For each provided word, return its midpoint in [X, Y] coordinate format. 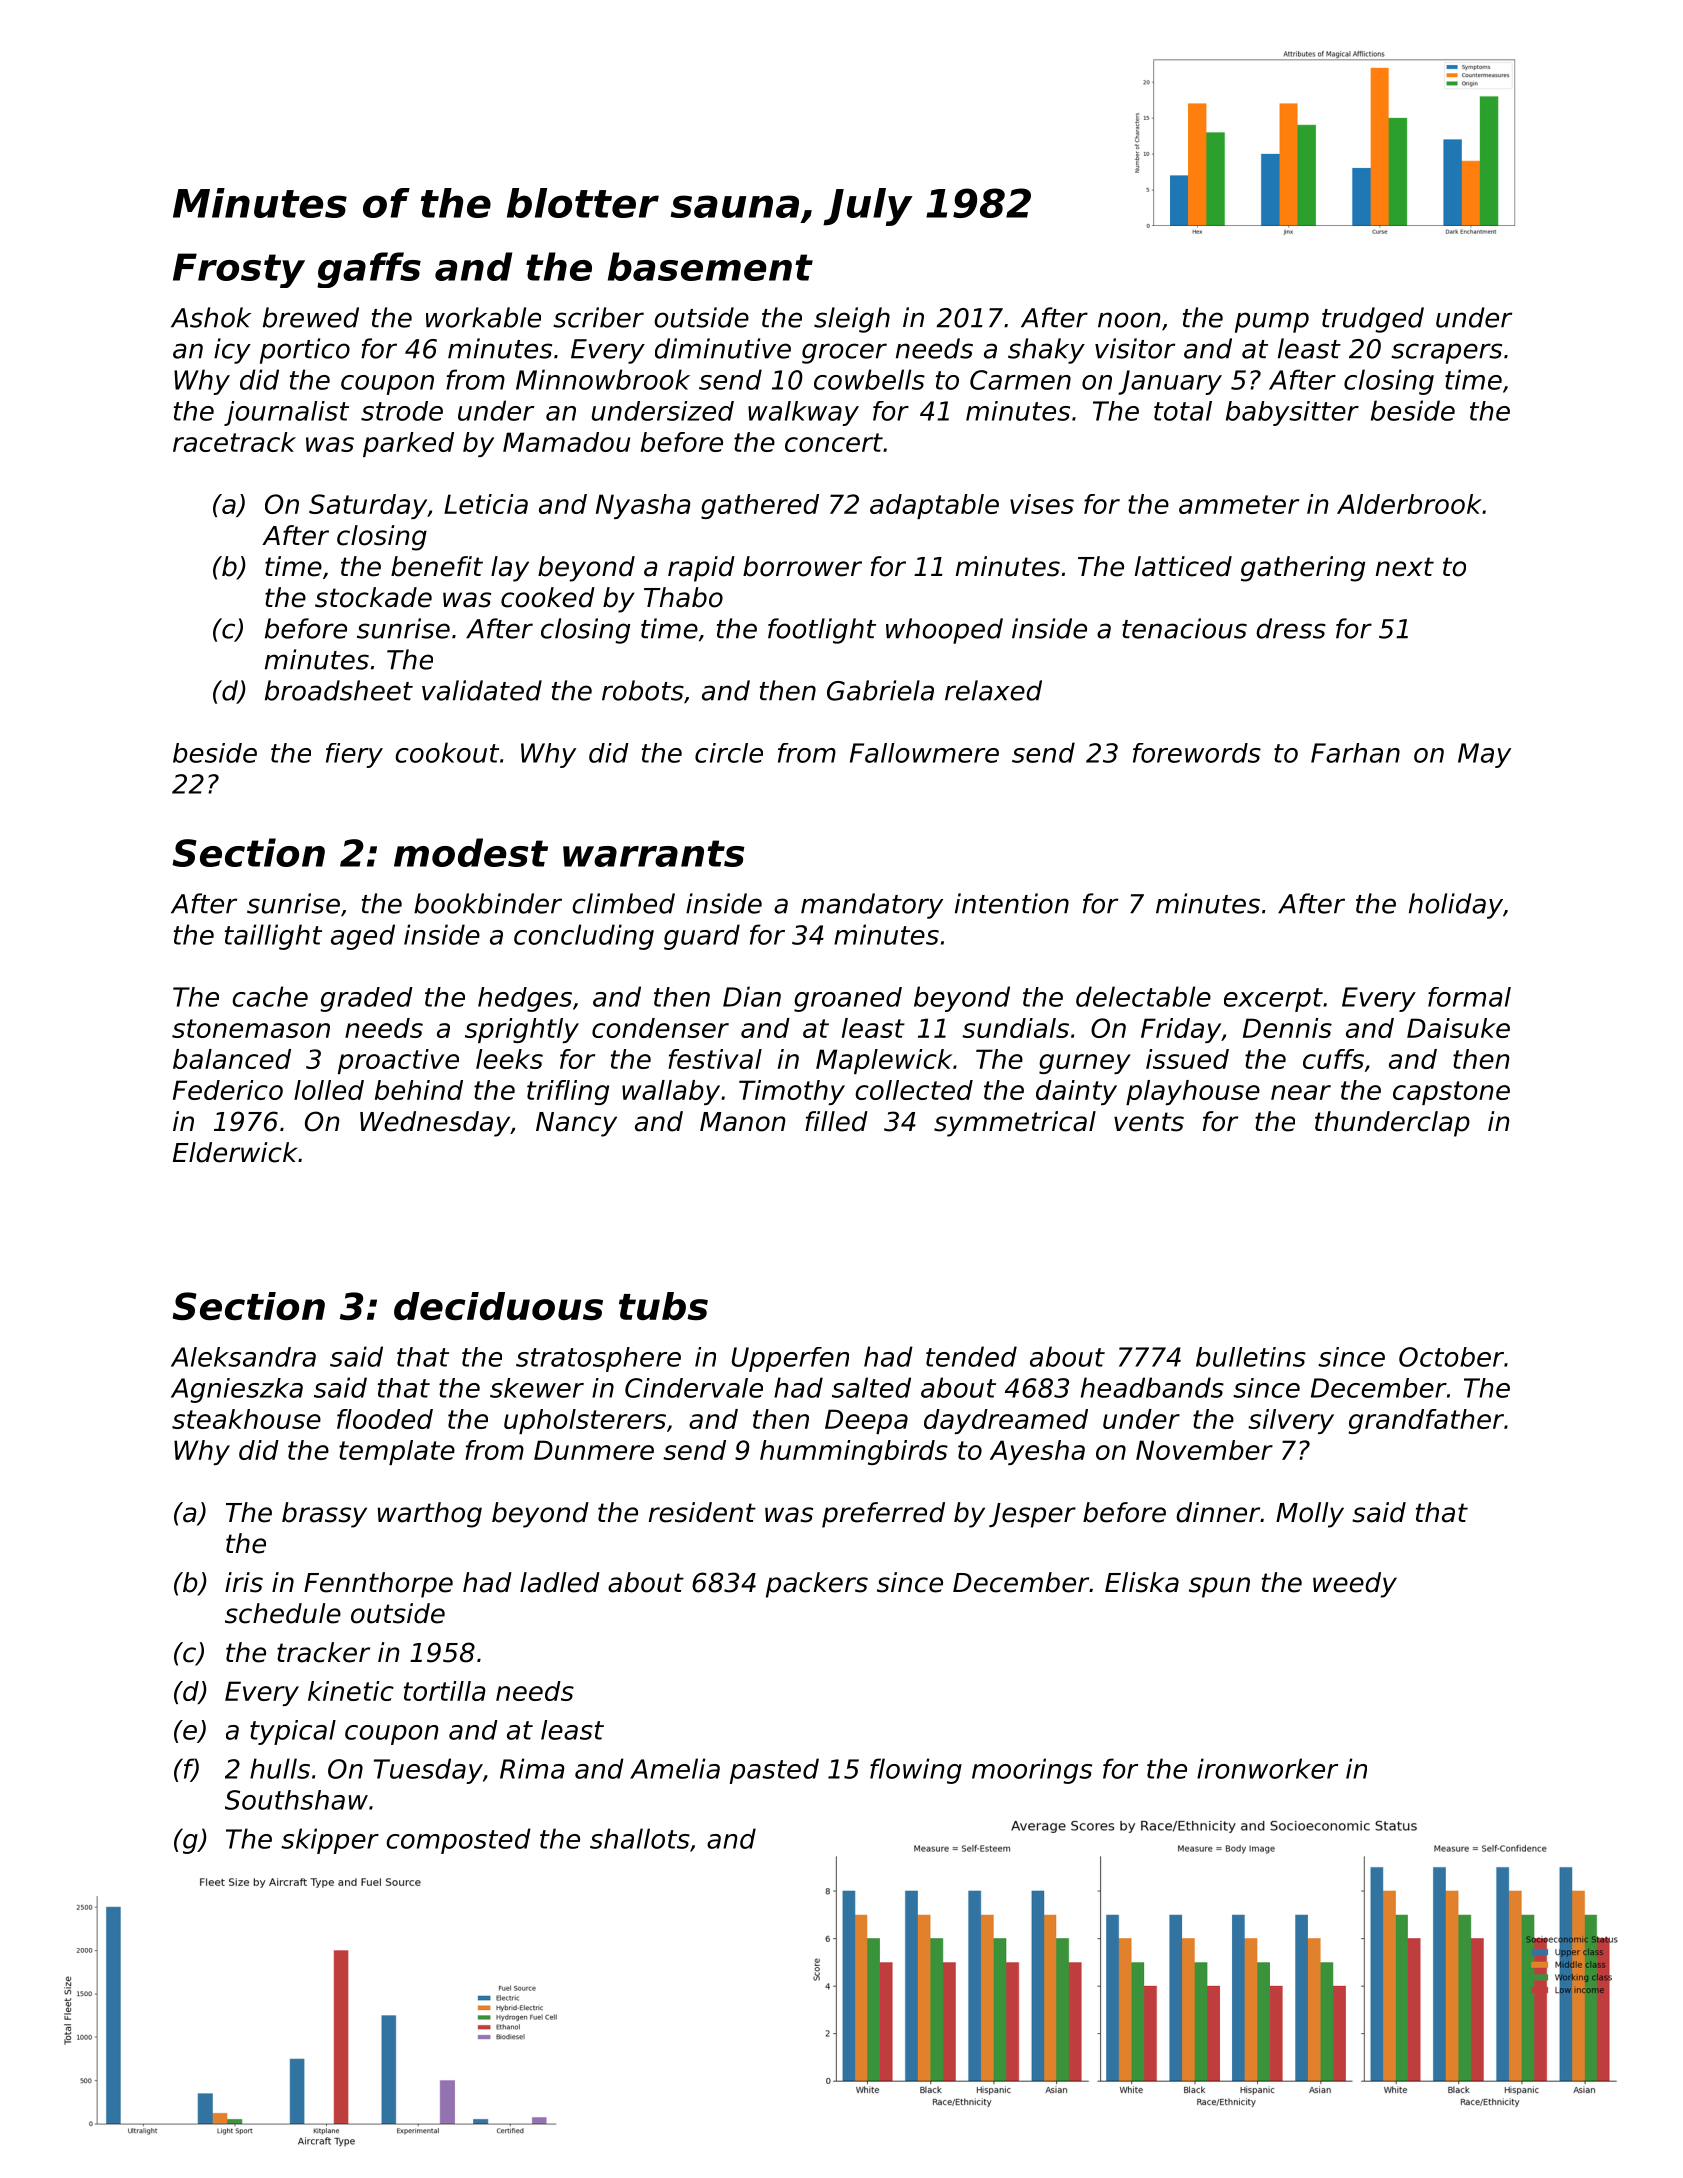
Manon [743, 1122]
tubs [663, 1306]
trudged [1373, 320]
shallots [640, 1838]
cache [270, 996]
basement [710, 266]
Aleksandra [243, 1357]
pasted [774, 1771]
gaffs [369, 270]
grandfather [1426, 1421]
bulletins [1251, 1357]
